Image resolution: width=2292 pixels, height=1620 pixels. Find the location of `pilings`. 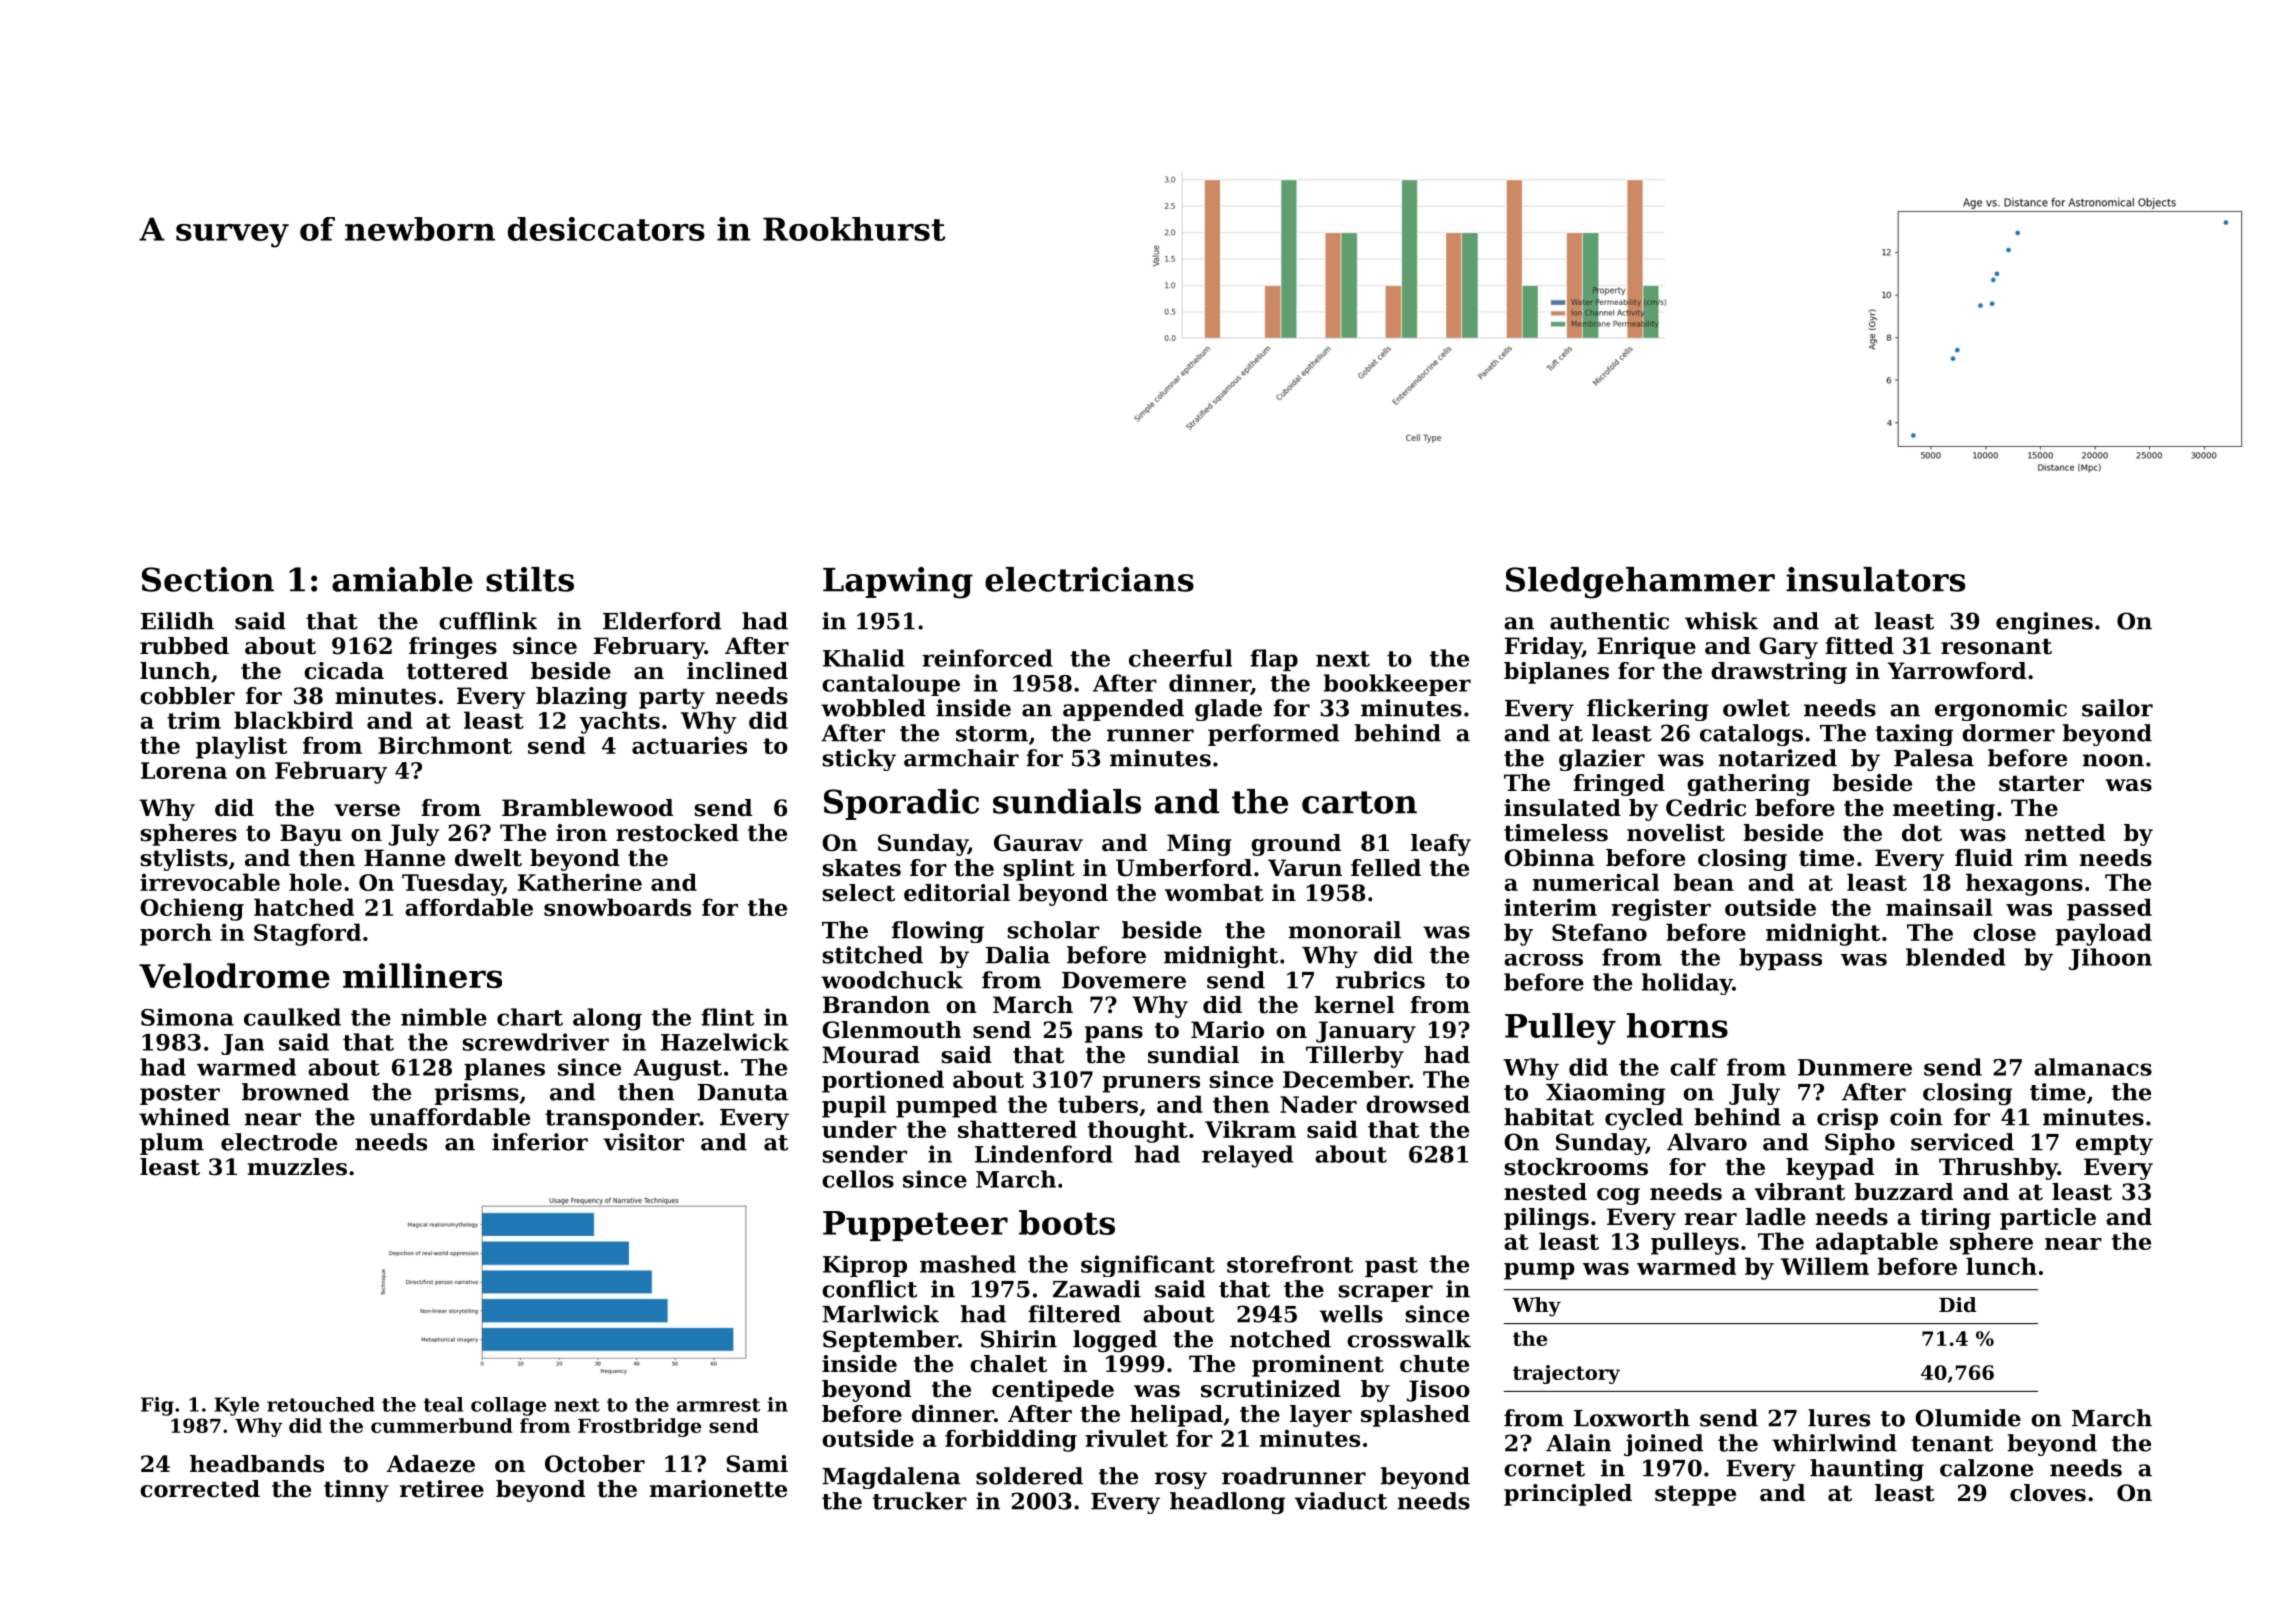

pilings is located at coordinates (1546, 1219).
